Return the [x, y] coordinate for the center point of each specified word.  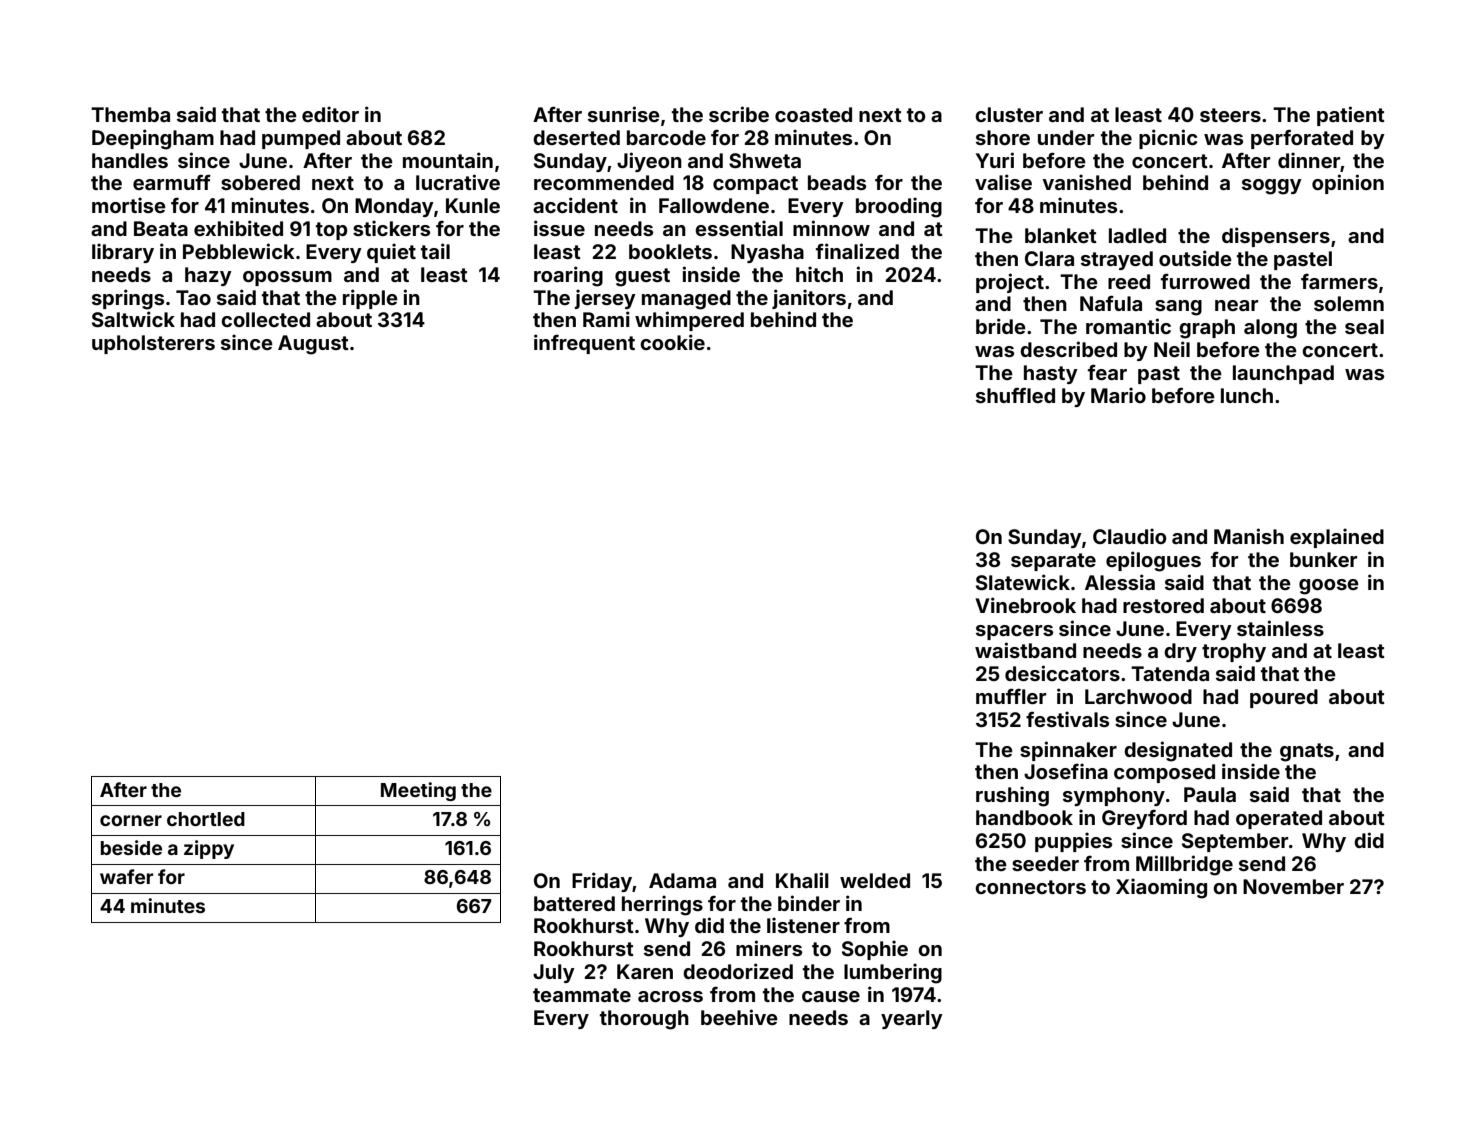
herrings [662, 905]
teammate [582, 995]
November [1293, 886]
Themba [130, 114]
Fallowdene [714, 205]
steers [1230, 115]
